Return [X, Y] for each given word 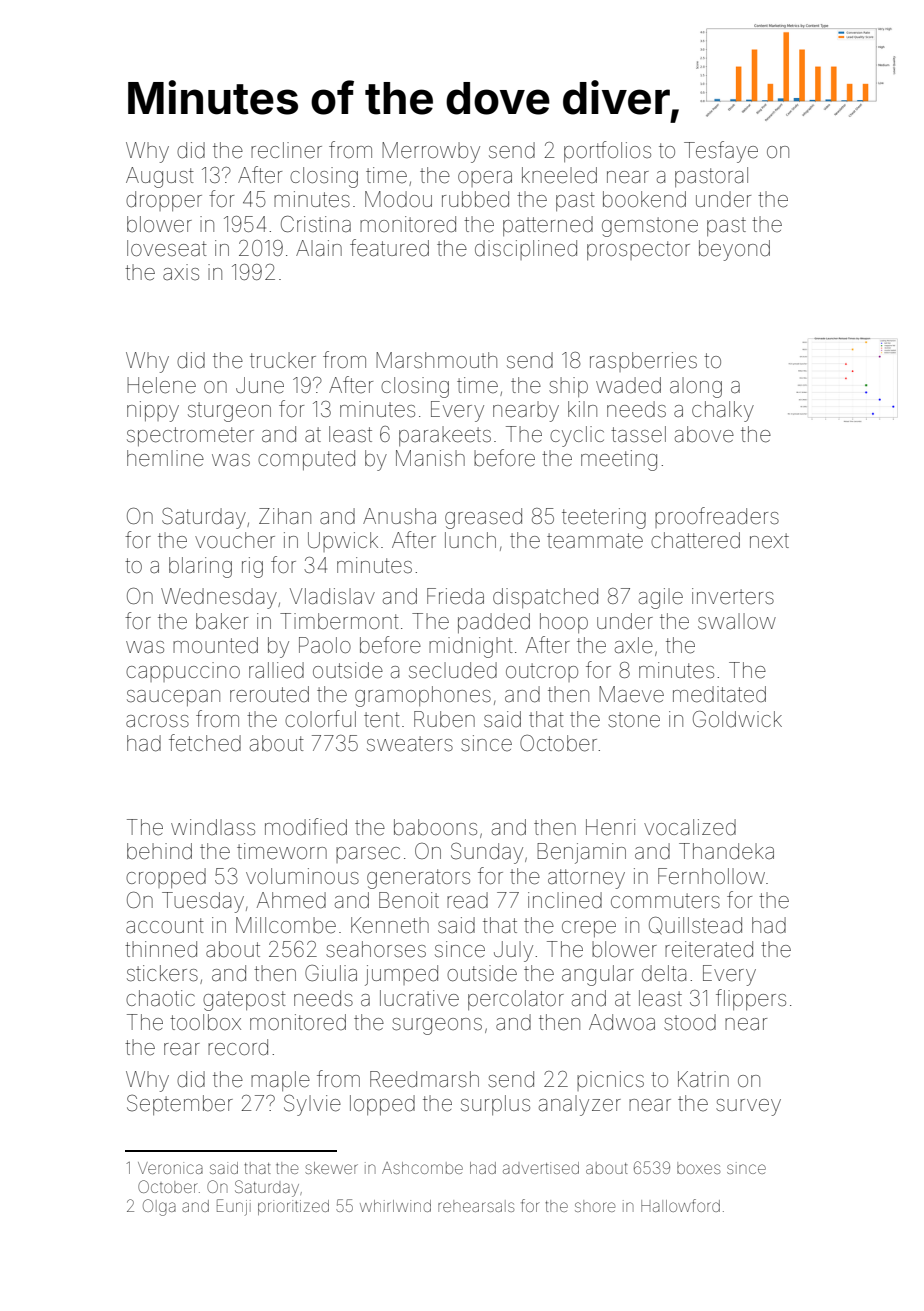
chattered [695, 540]
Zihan [285, 516]
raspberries [643, 362]
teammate [595, 541]
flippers [751, 999]
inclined [565, 900]
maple [280, 1081]
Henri [610, 827]
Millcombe [286, 925]
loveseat [167, 248]
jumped [401, 975]
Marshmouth [436, 360]
